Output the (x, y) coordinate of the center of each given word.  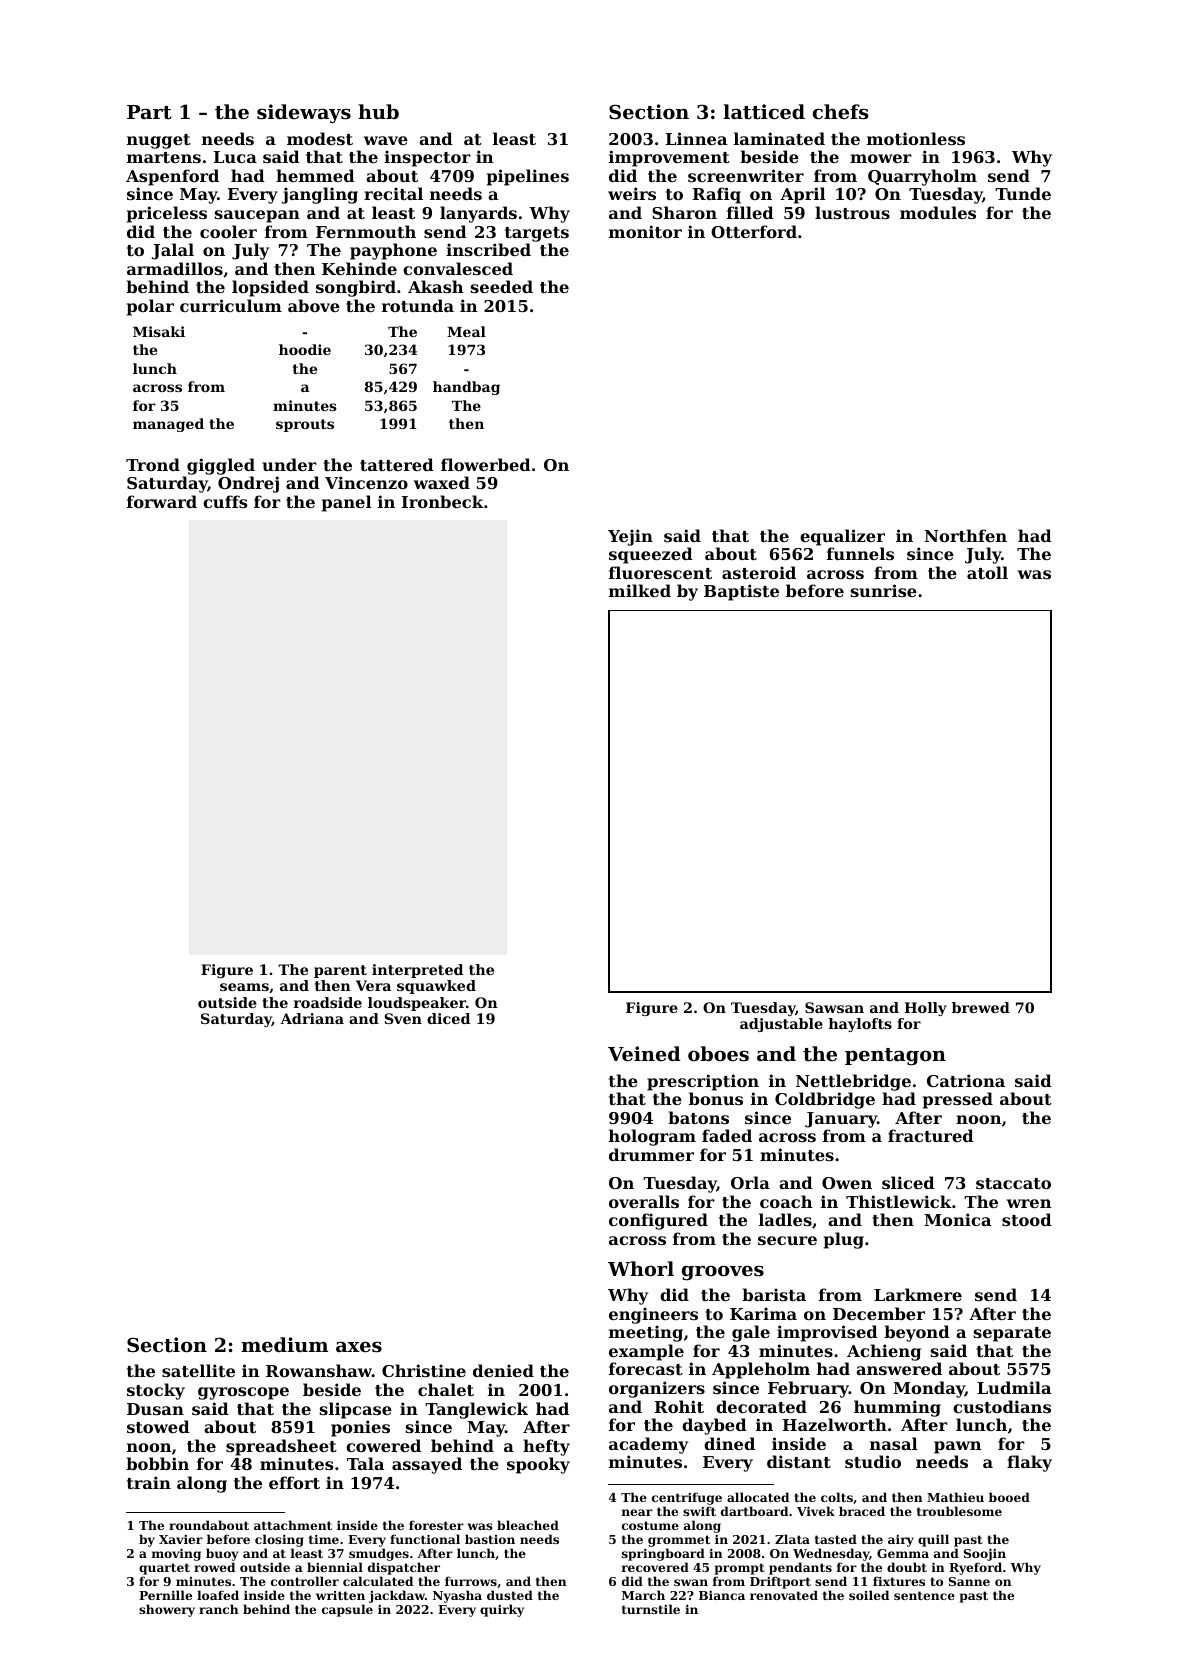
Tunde (1023, 193)
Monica (957, 1219)
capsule (347, 1610)
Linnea (696, 138)
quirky (502, 1610)
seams (244, 987)
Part (149, 112)
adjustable (781, 1025)
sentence (924, 1595)
